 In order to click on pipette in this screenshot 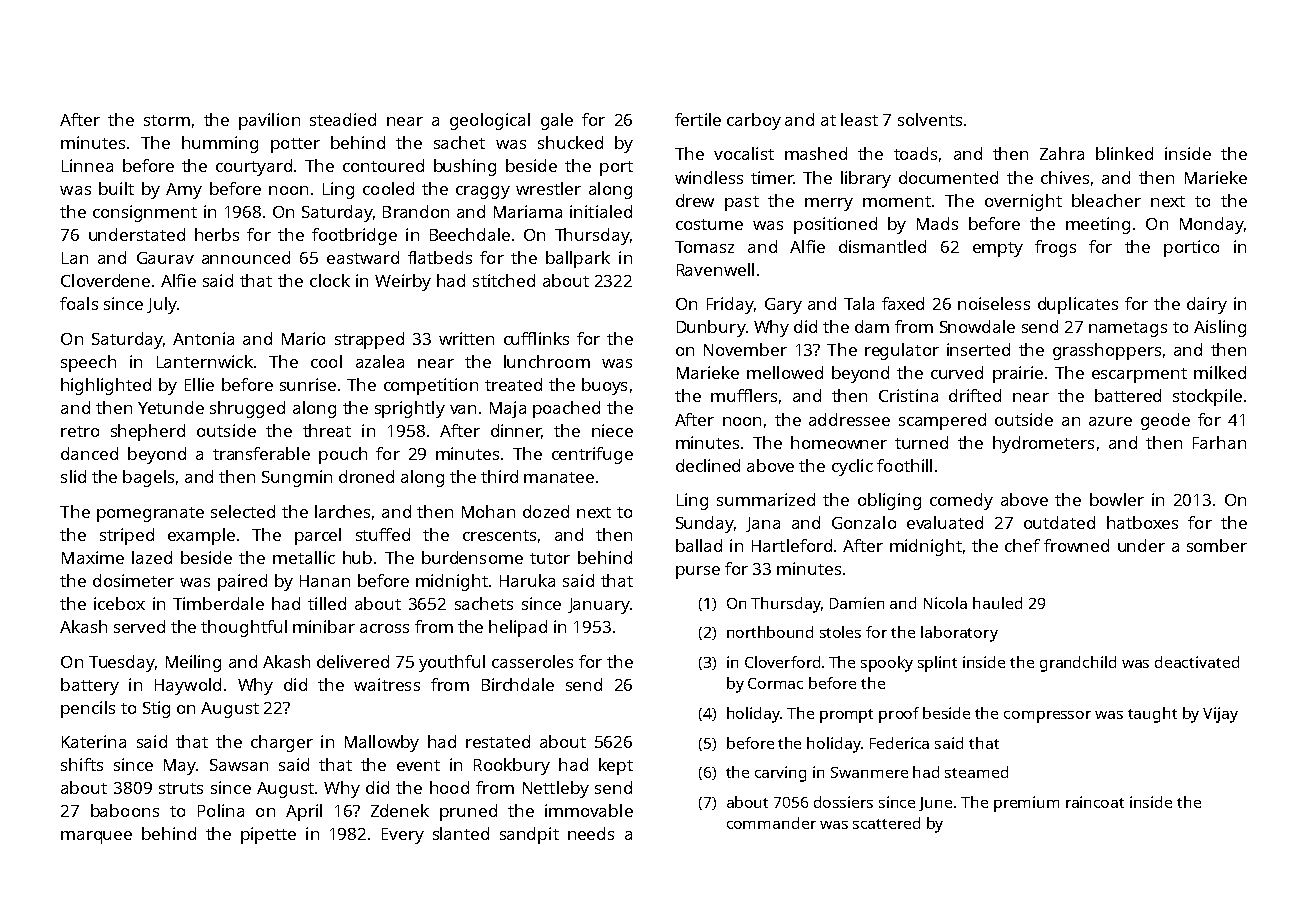, I will do `click(268, 835)`.
